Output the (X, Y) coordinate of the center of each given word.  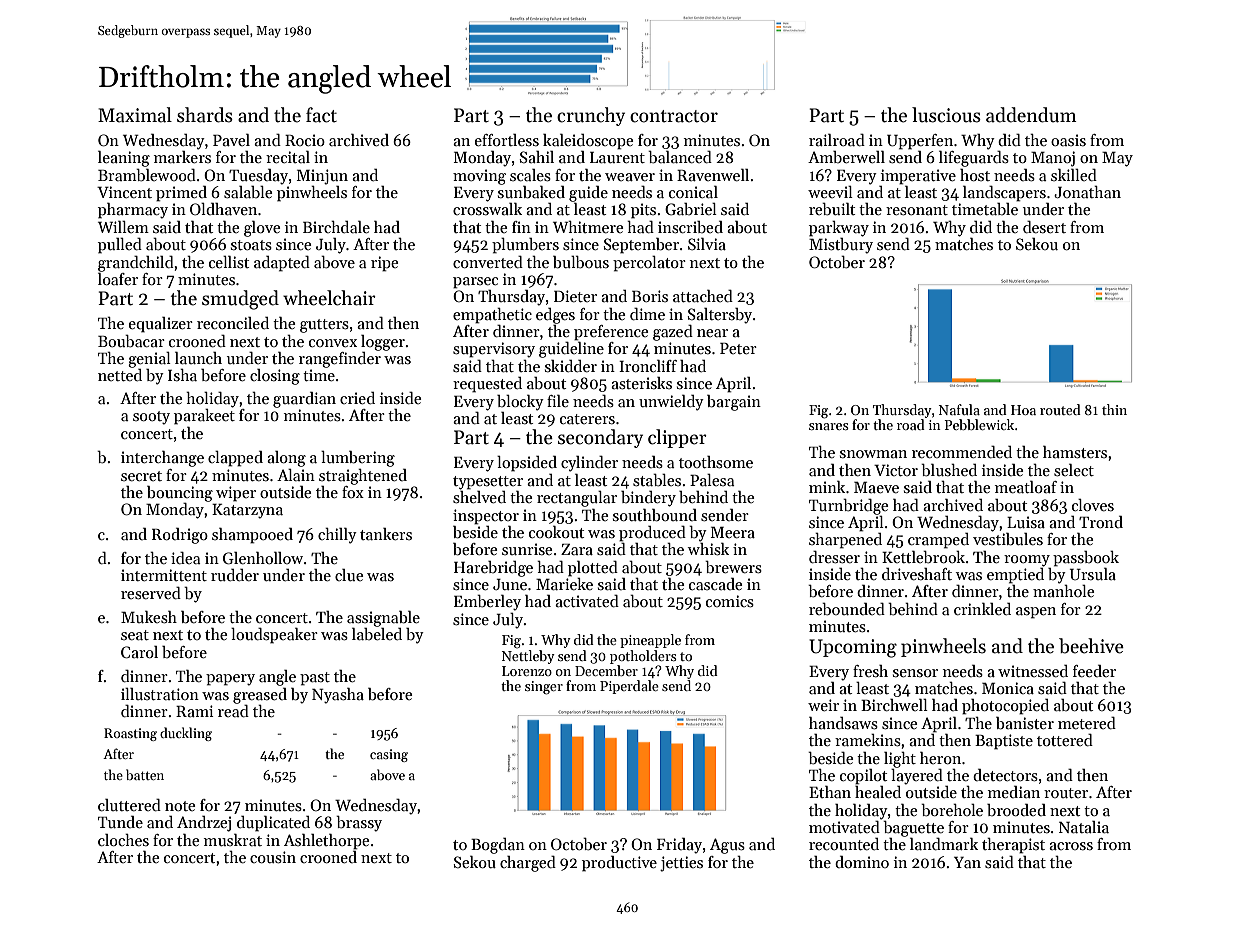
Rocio (305, 140)
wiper (236, 494)
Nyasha (338, 696)
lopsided (527, 464)
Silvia (707, 244)
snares (829, 426)
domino (862, 862)
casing (389, 755)
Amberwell (846, 157)
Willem (123, 227)
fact (321, 115)
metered (1087, 723)
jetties (681, 864)
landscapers (1004, 194)
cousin (273, 857)
